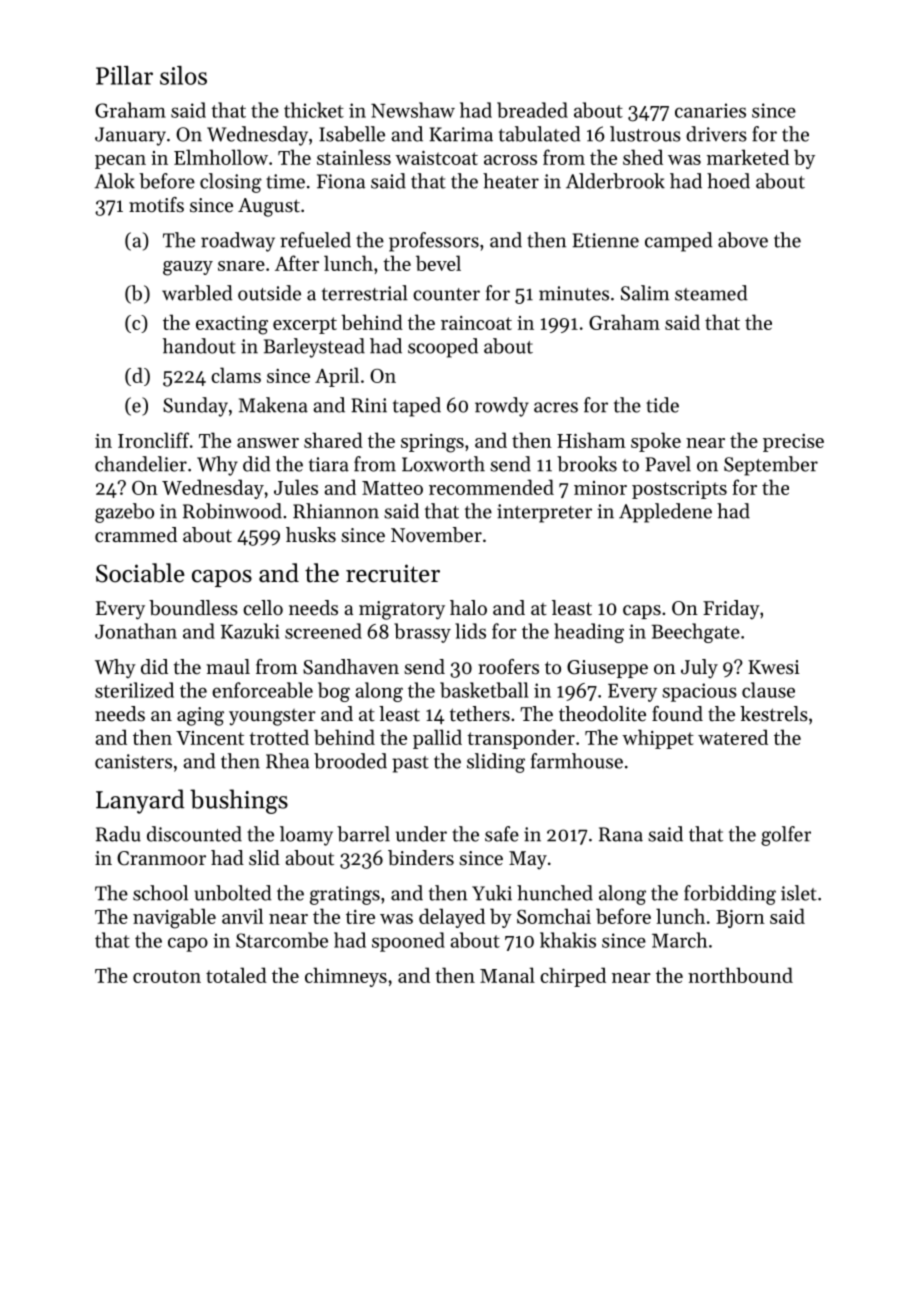 The image size is (924, 1308). Describe the element at coordinates (532, 110) in the screenshot. I see `breaded` at that location.
